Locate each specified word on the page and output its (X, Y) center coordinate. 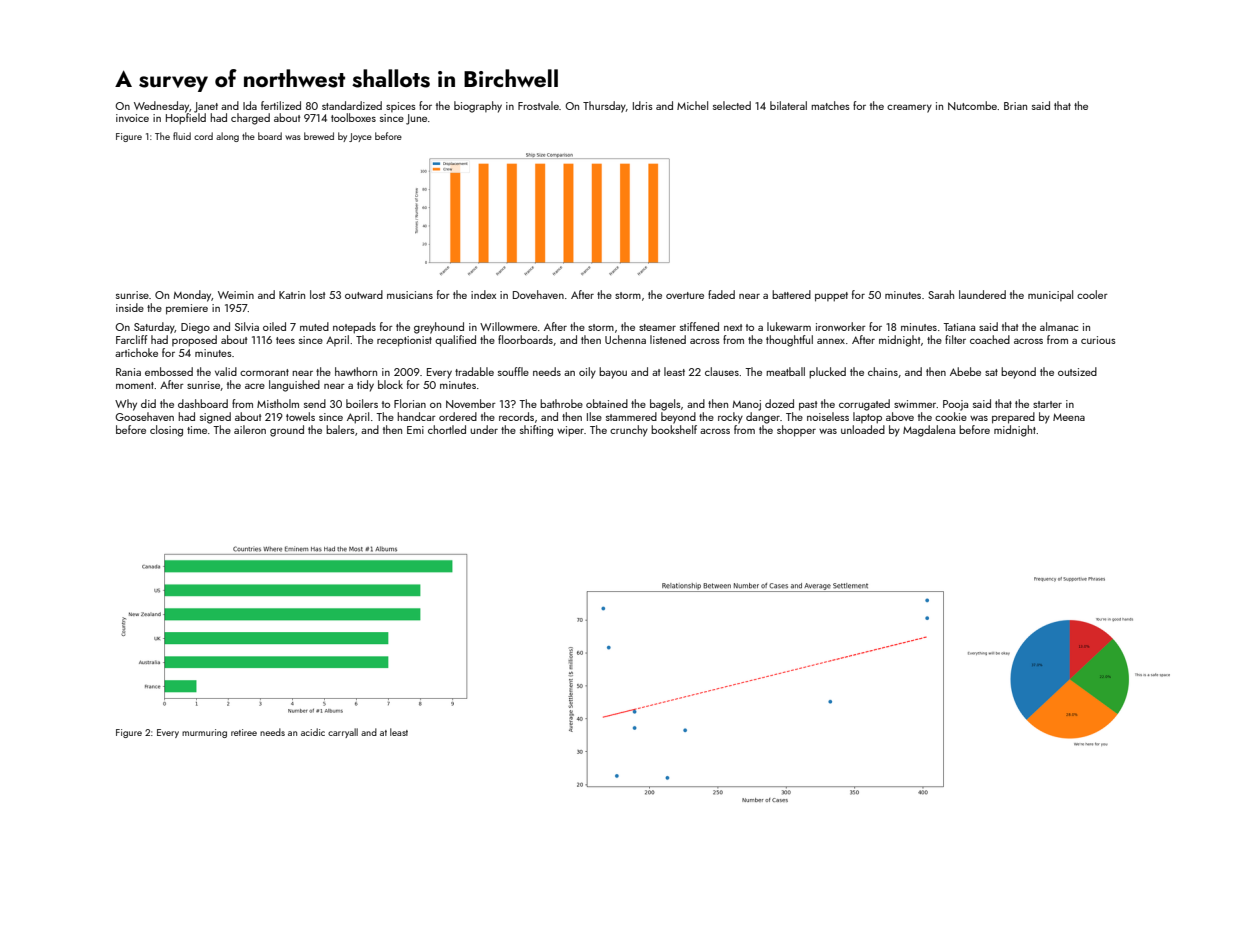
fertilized (281, 105)
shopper (796, 431)
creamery (909, 108)
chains (883, 371)
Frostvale (538, 105)
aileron (250, 429)
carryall (343, 733)
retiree (244, 732)
